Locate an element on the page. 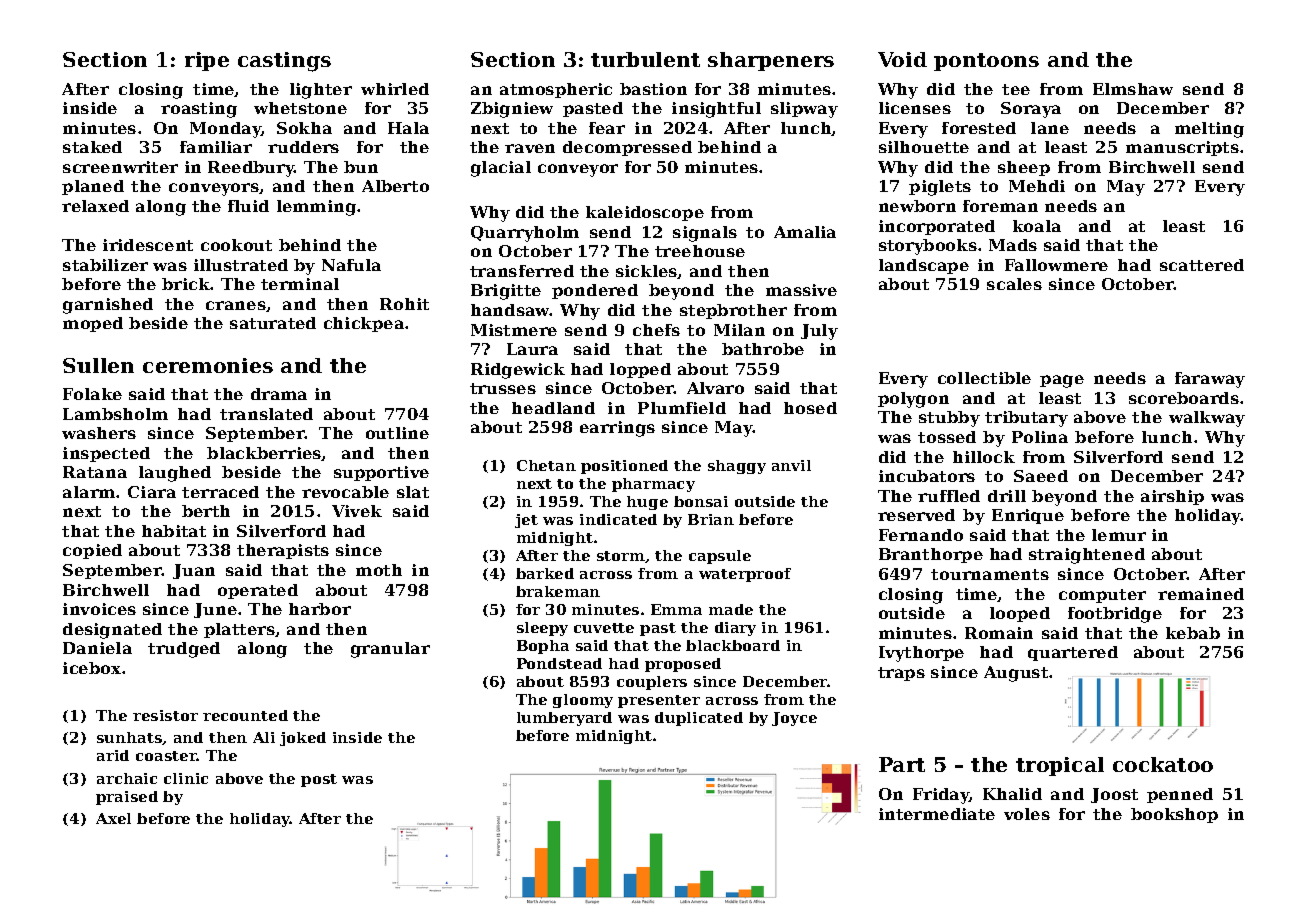 This page has height=924, width=1308. Zbigniew is located at coordinates (512, 110).
